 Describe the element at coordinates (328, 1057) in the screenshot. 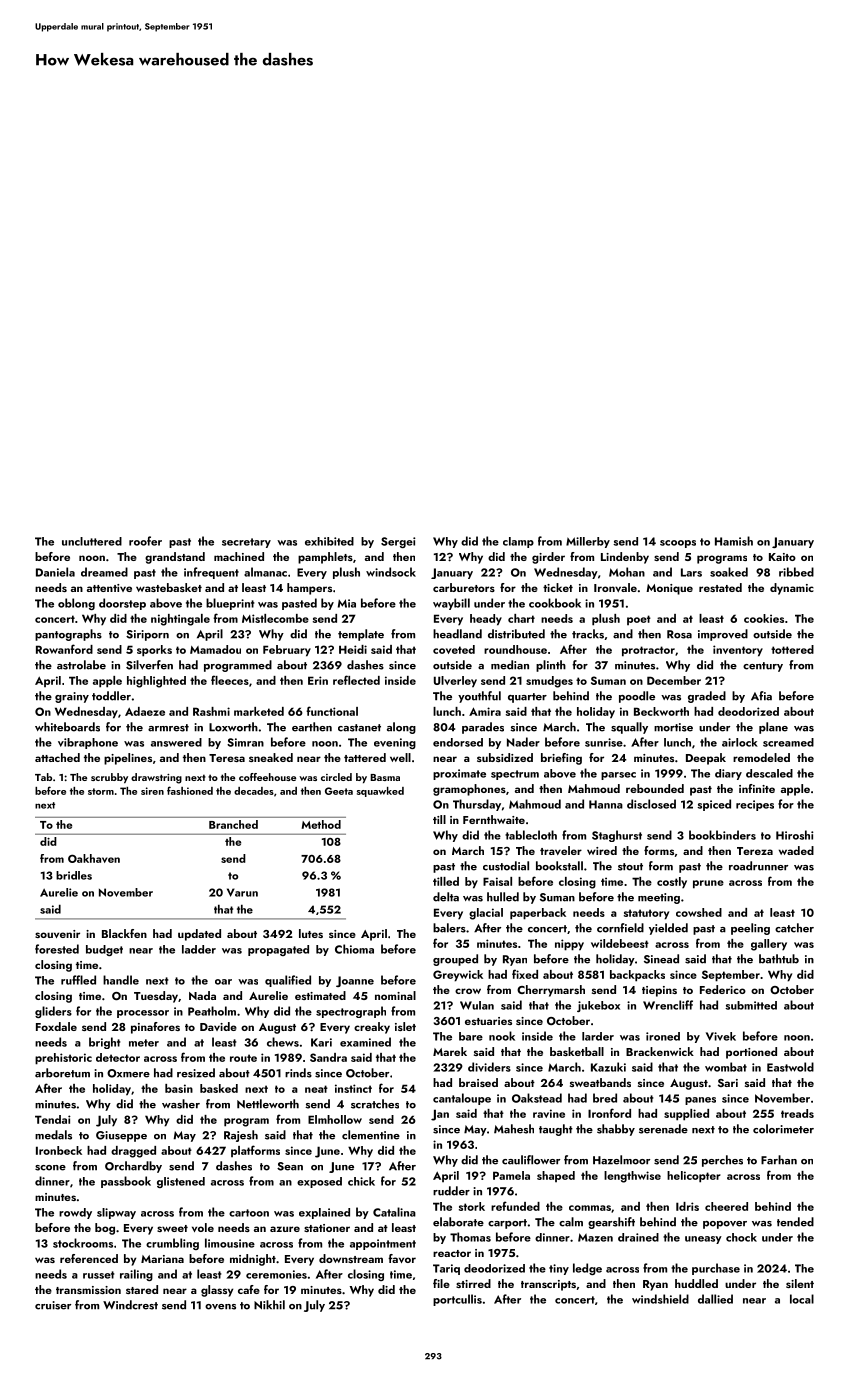

I see `Sandra` at that location.
